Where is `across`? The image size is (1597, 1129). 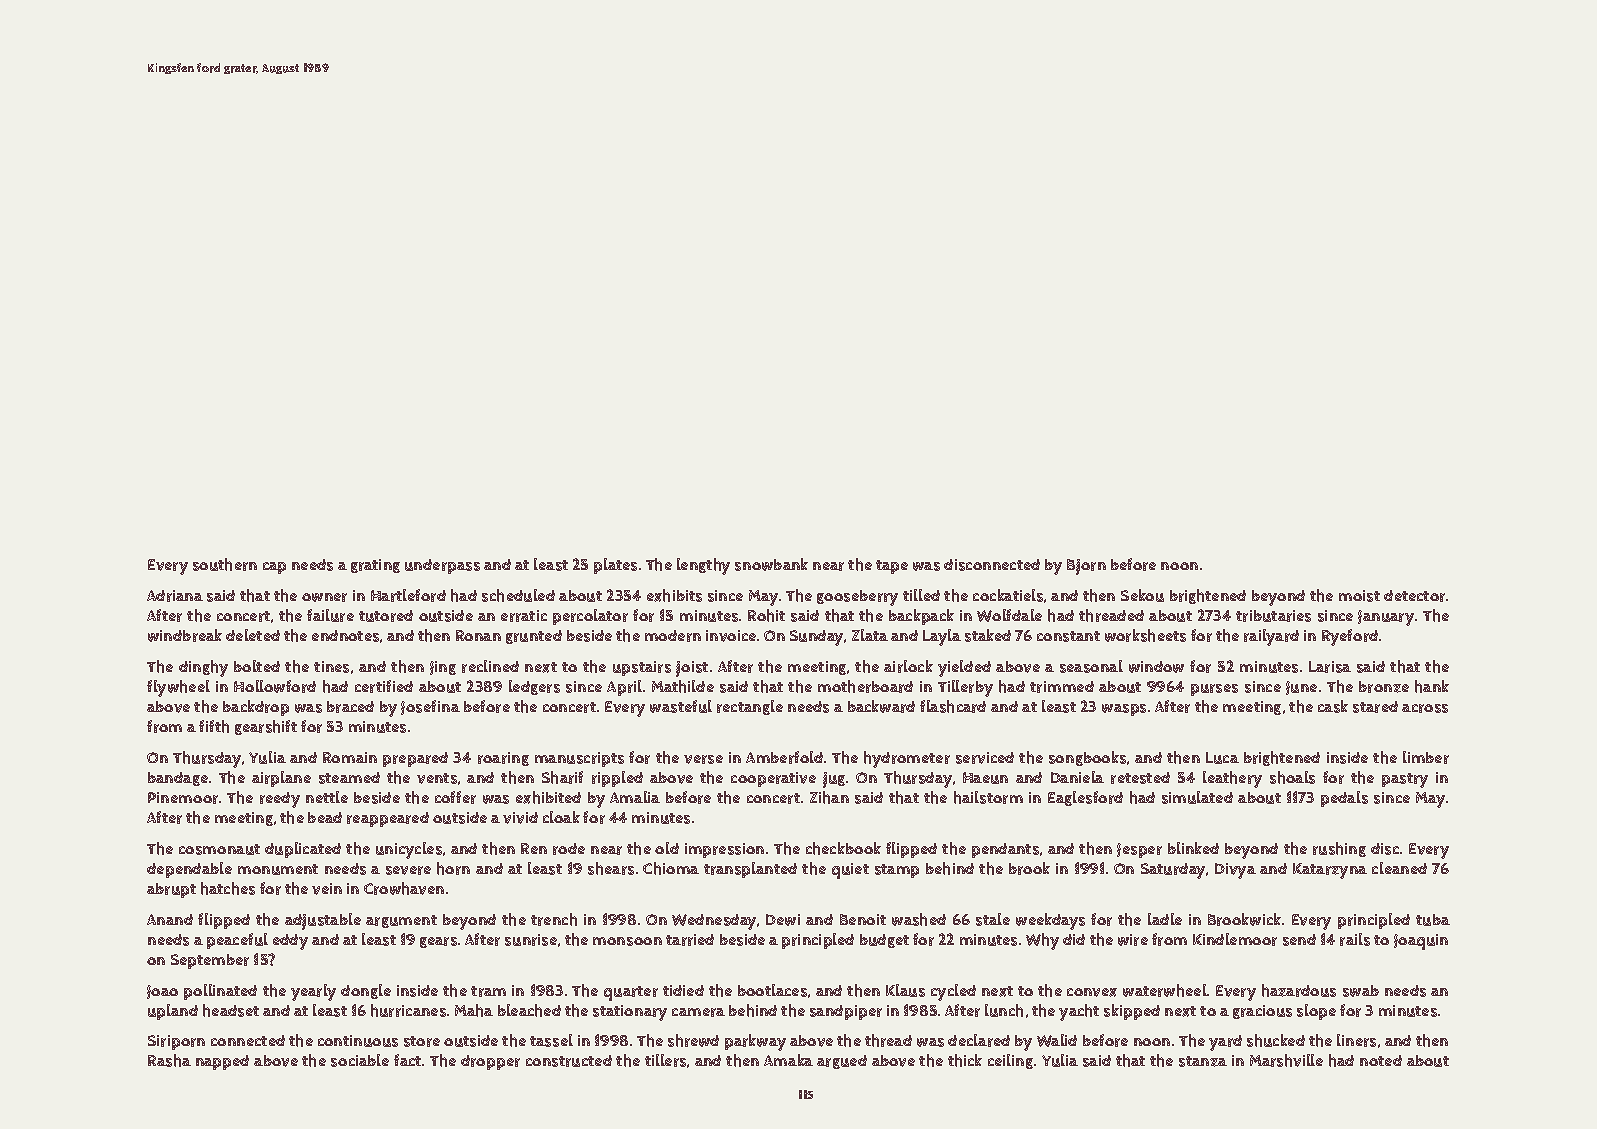 across is located at coordinates (1425, 708).
